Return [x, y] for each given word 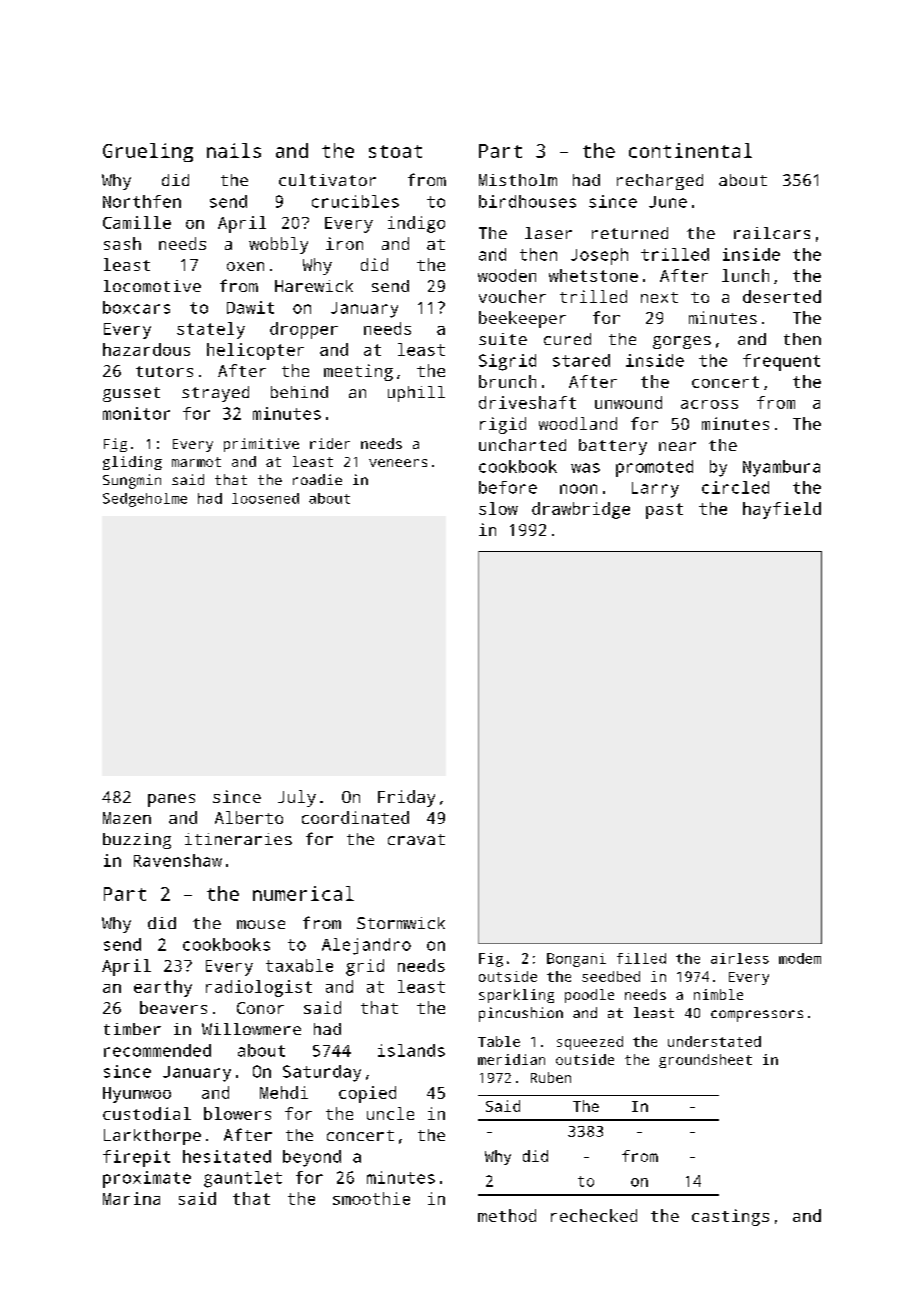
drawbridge [581, 510]
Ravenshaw [178, 860]
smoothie [371, 1198]
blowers [237, 1113]
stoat [395, 151]
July [297, 798]
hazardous [146, 349]
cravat [416, 839]
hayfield [782, 510]
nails [234, 150]
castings [730, 1217]
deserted [782, 296]
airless [740, 958]
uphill [416, 394]
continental [690, 150]
